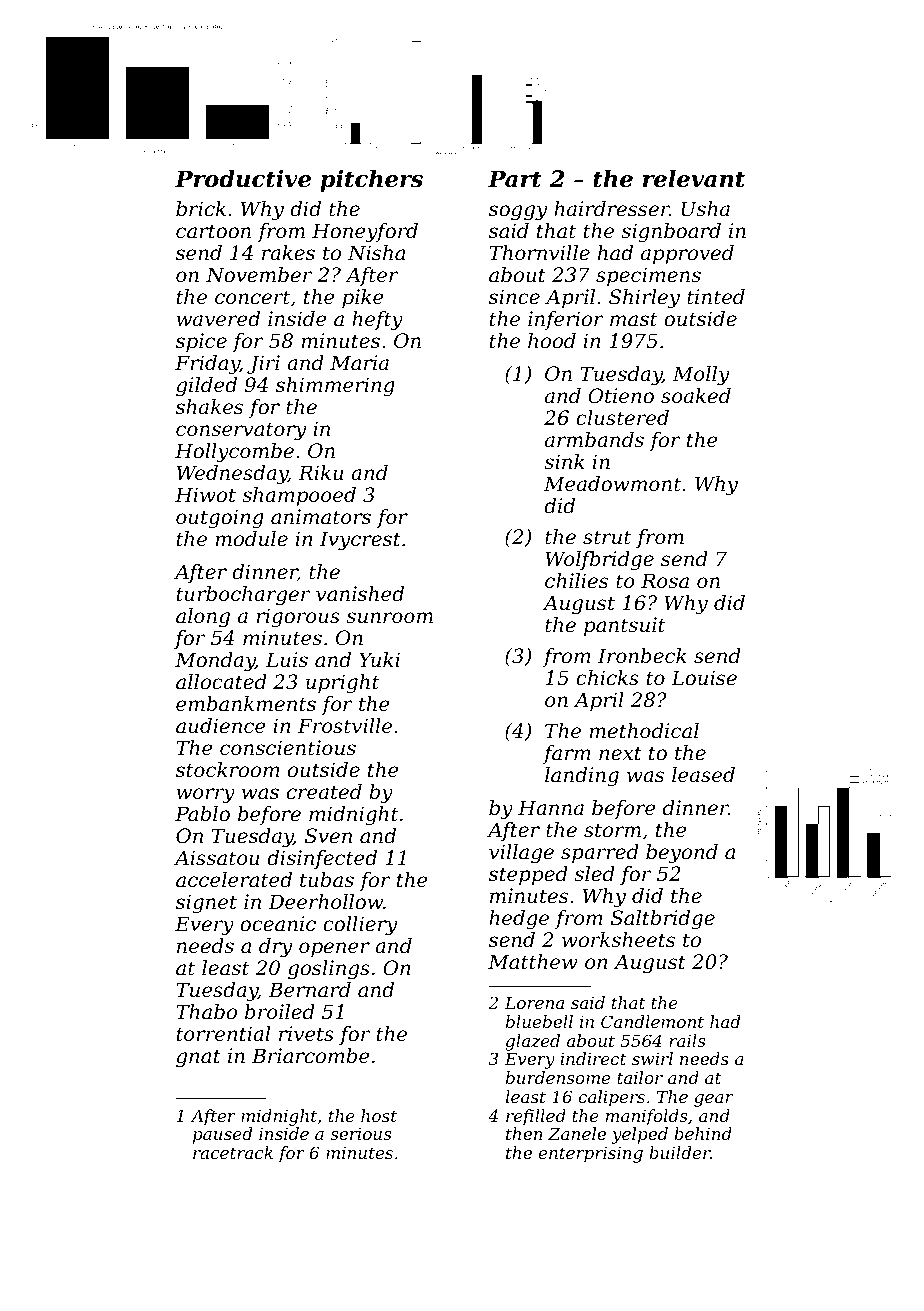  What do you see at coordinates (532, 1042) in the image?
I see `glazed` at bounding box center [532, 1042].
